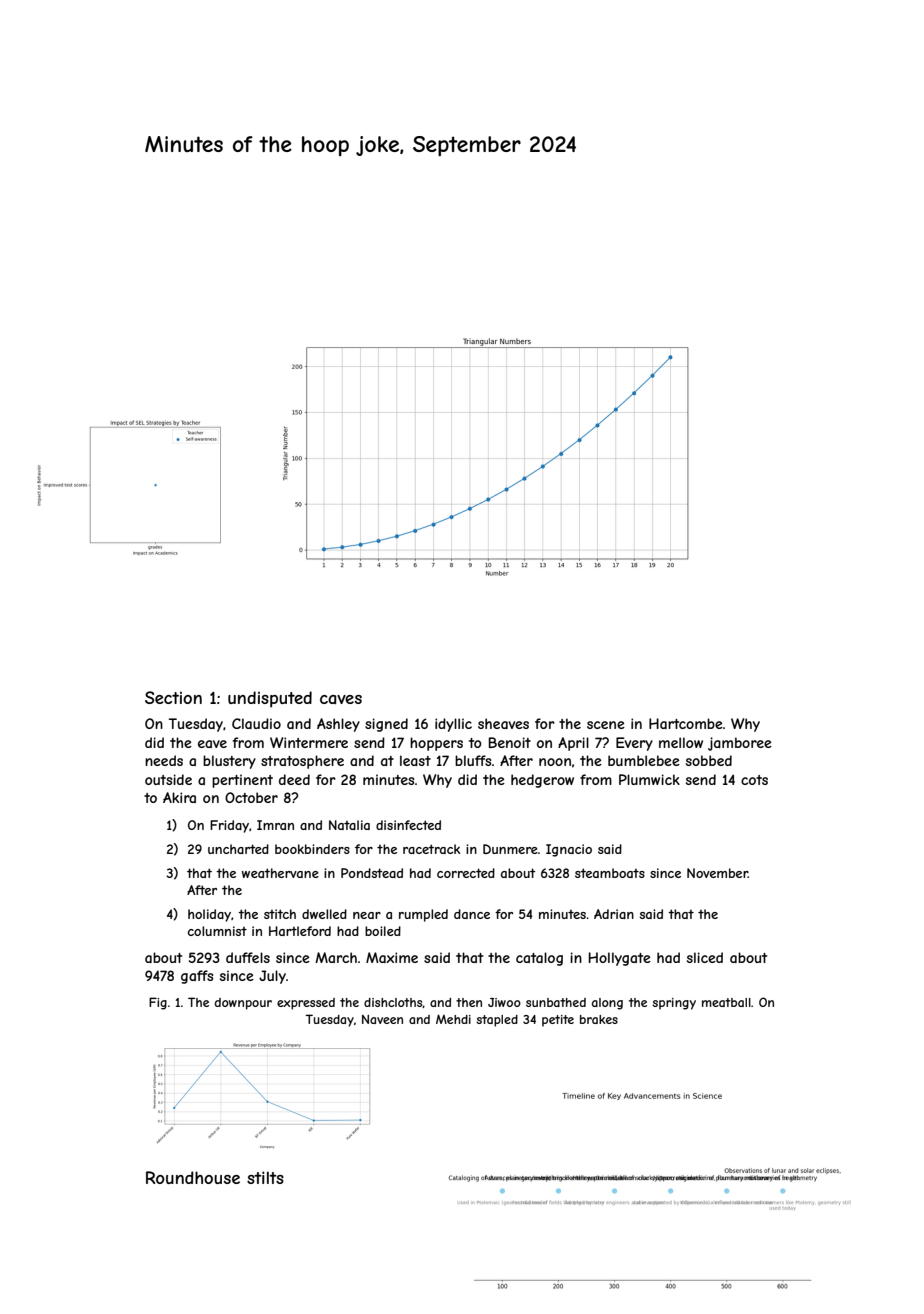  Describe the element at coordinates (754, 780) in the screenshot. I see `cots` at that location.
